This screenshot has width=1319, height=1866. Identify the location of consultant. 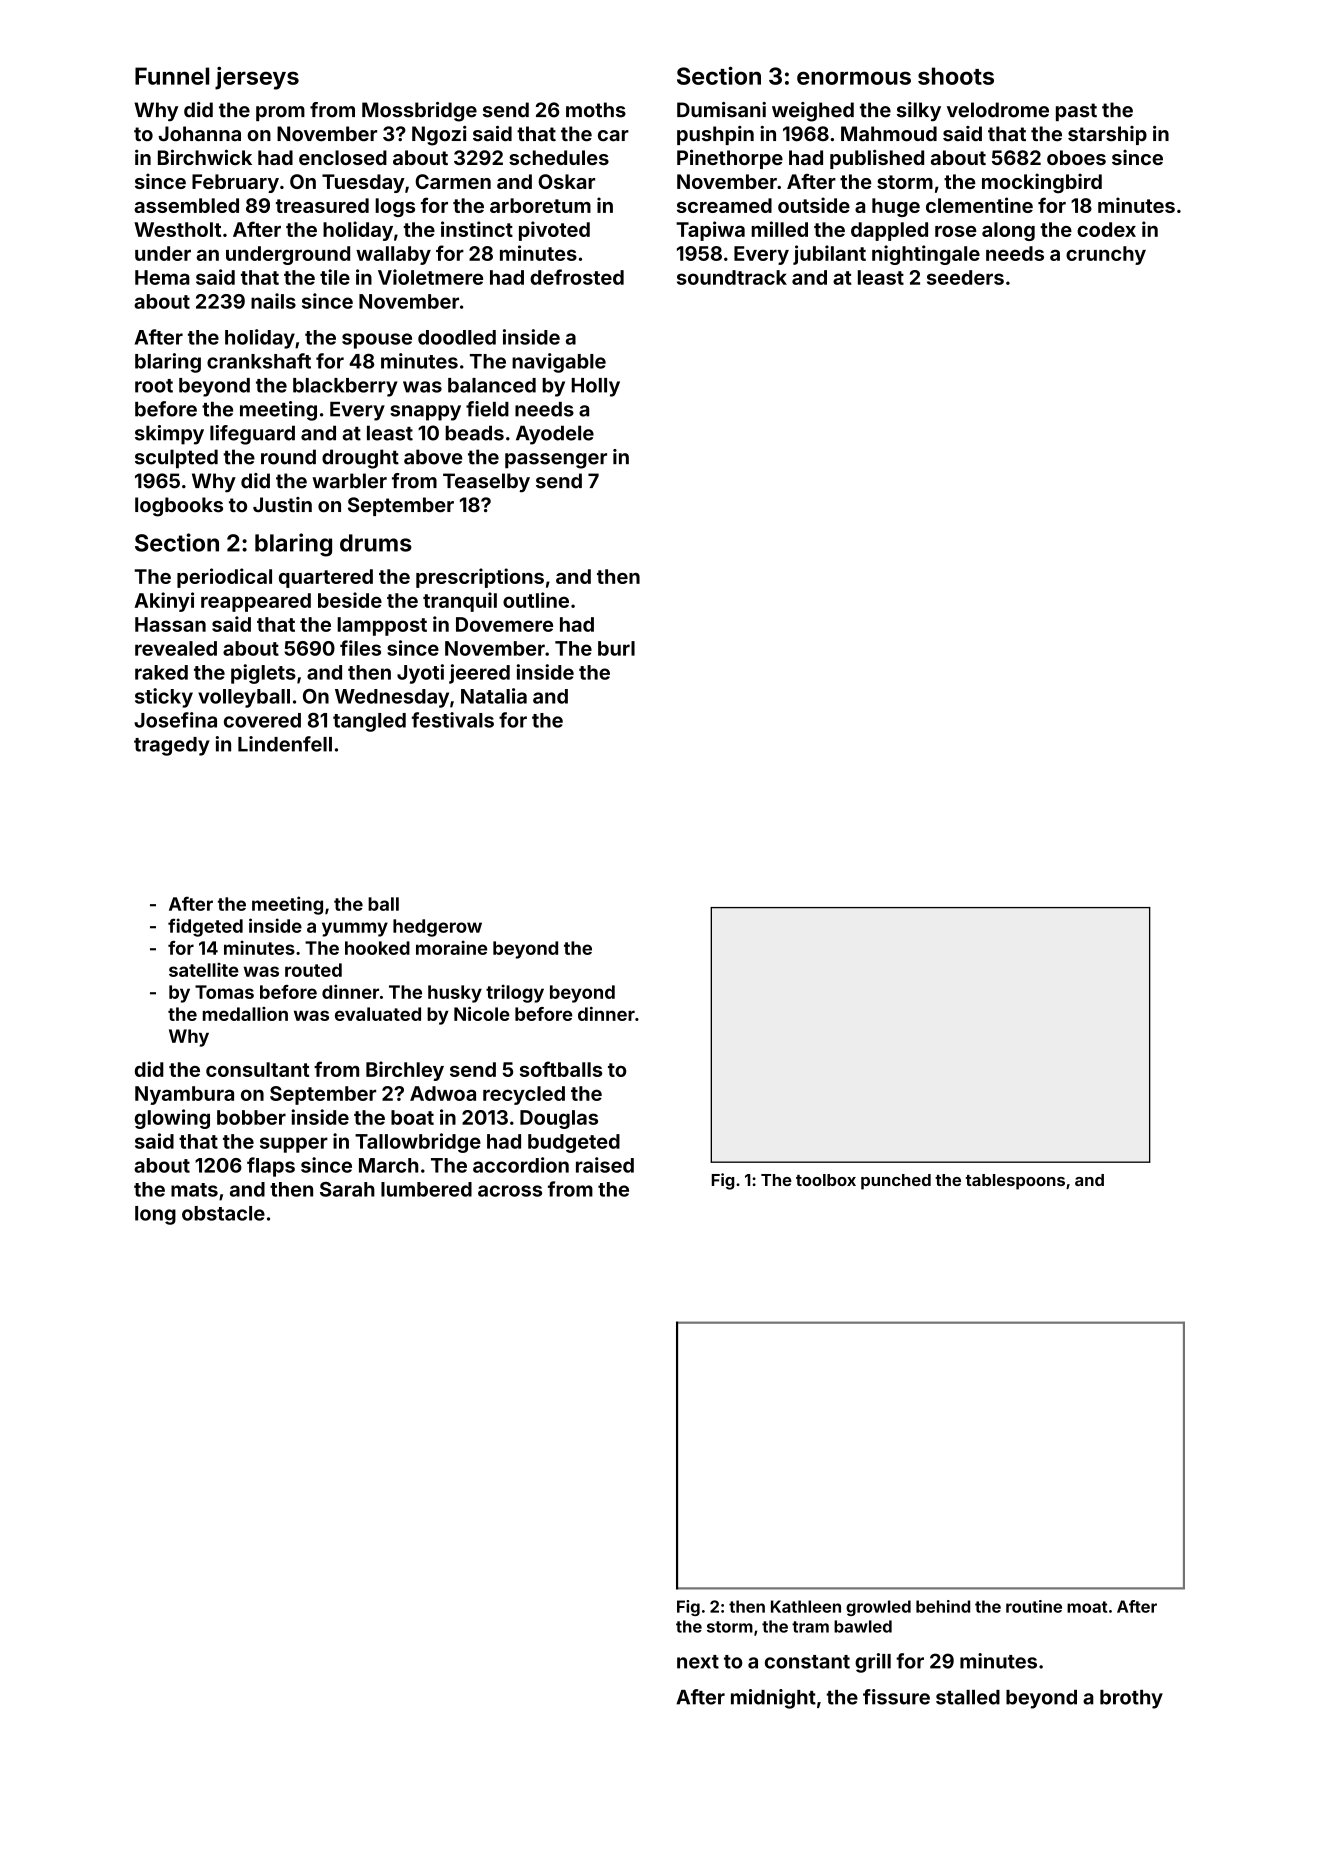
(257, 1069).
